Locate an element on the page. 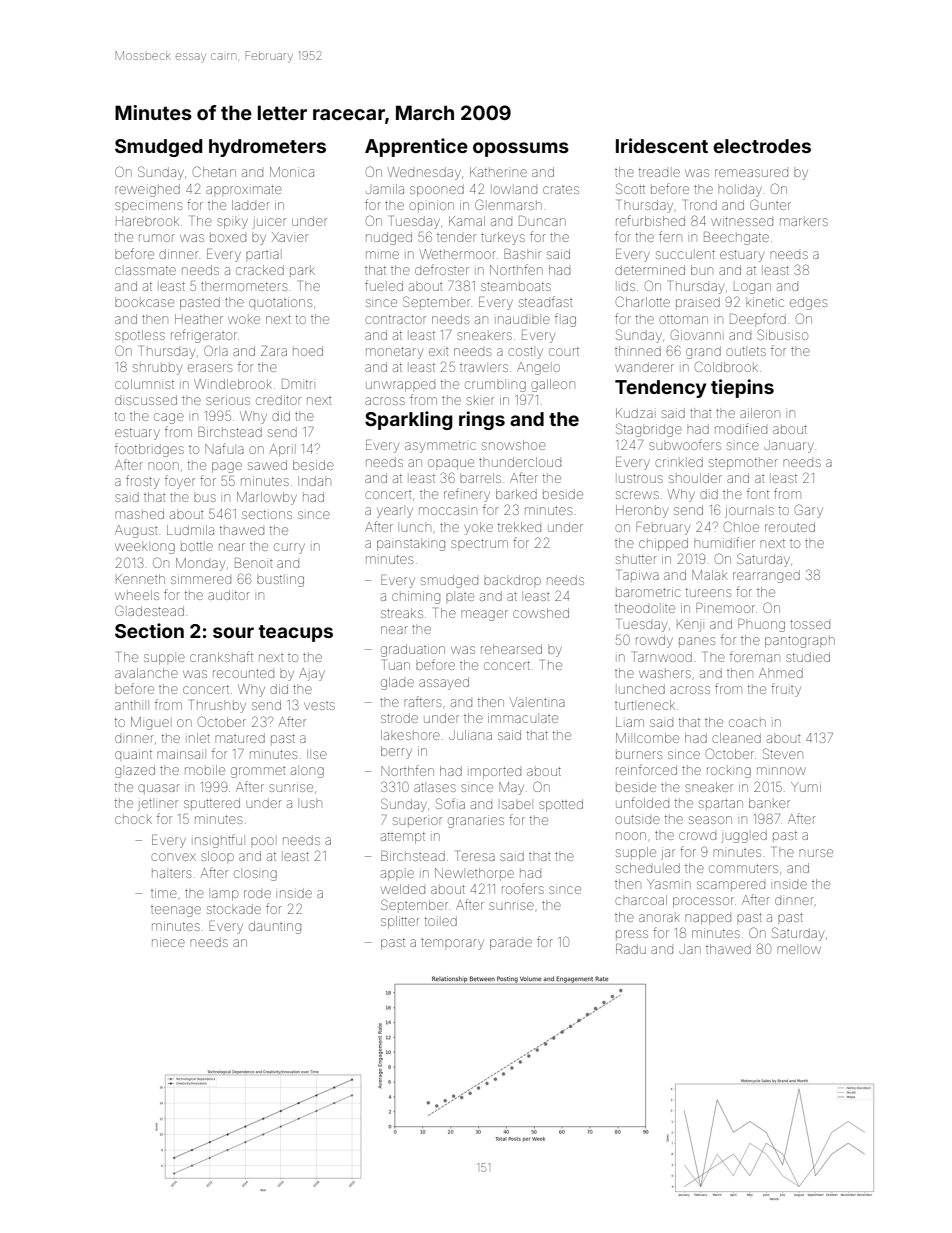  tureens is located at coordinates (708, 592).
